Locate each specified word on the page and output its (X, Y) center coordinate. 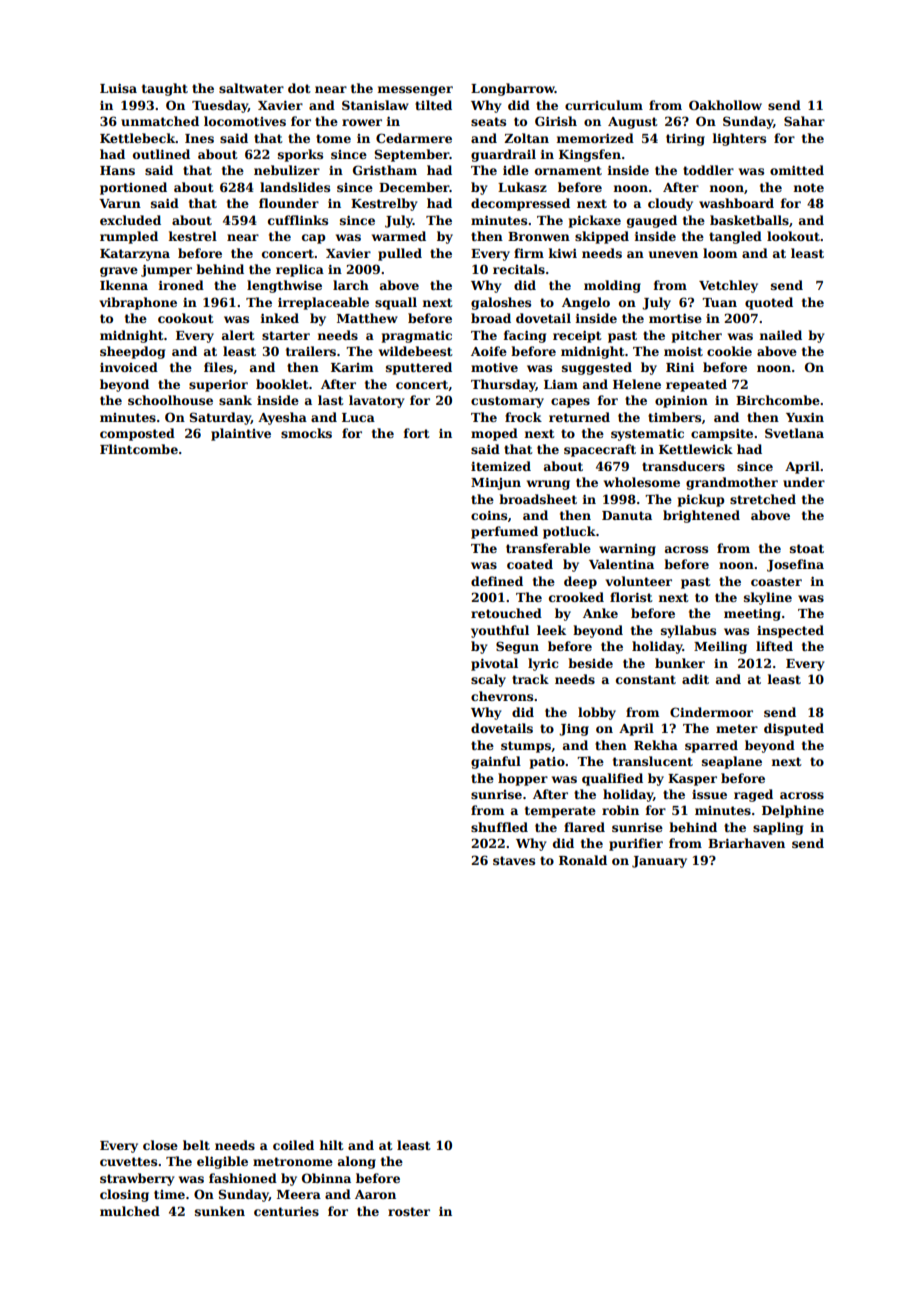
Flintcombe (139, 449)
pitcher (697, 336)
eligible (222, 1162)
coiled (293, 1145)
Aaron (375, 1194)
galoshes (501, 303)
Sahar (804, 121)
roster (409, 1211)
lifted (774, 646)
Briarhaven (746, 843)
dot (299, 88)
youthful (500, 631)
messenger (415, 91)
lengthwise (284, 286)
